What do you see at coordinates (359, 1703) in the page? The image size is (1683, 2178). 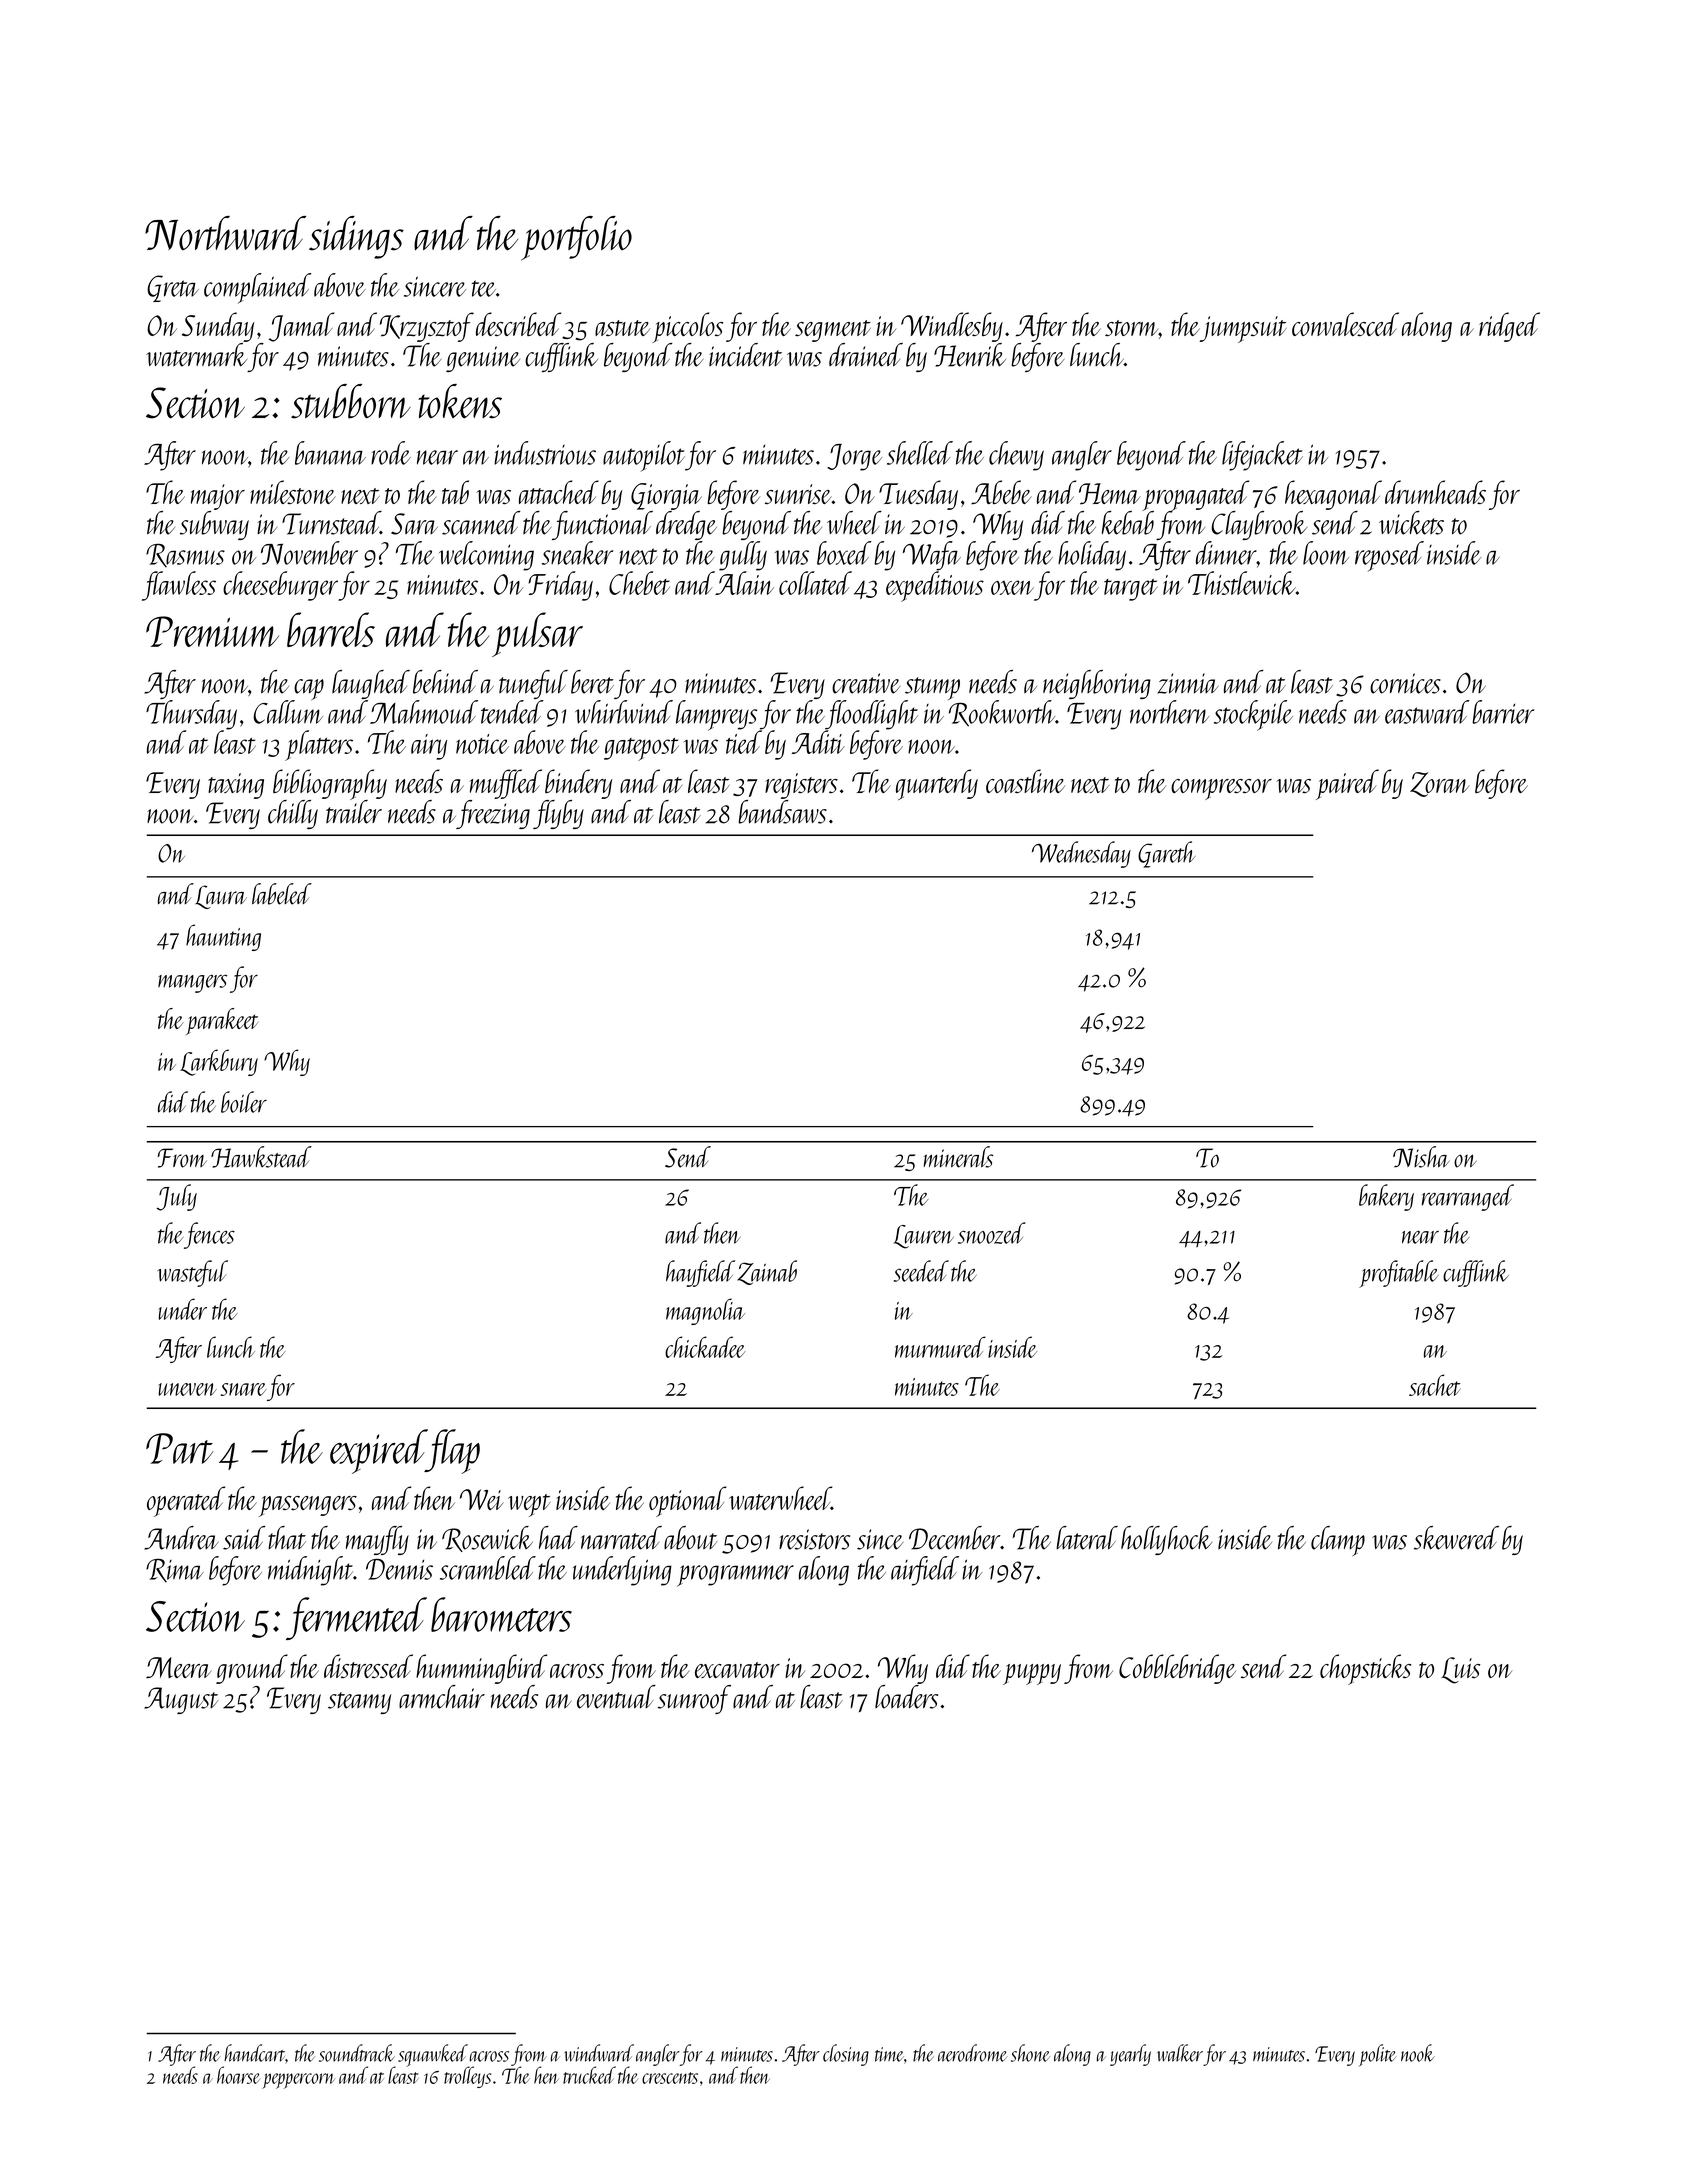 I see `steamy` at bounding box center [359, 1703].
